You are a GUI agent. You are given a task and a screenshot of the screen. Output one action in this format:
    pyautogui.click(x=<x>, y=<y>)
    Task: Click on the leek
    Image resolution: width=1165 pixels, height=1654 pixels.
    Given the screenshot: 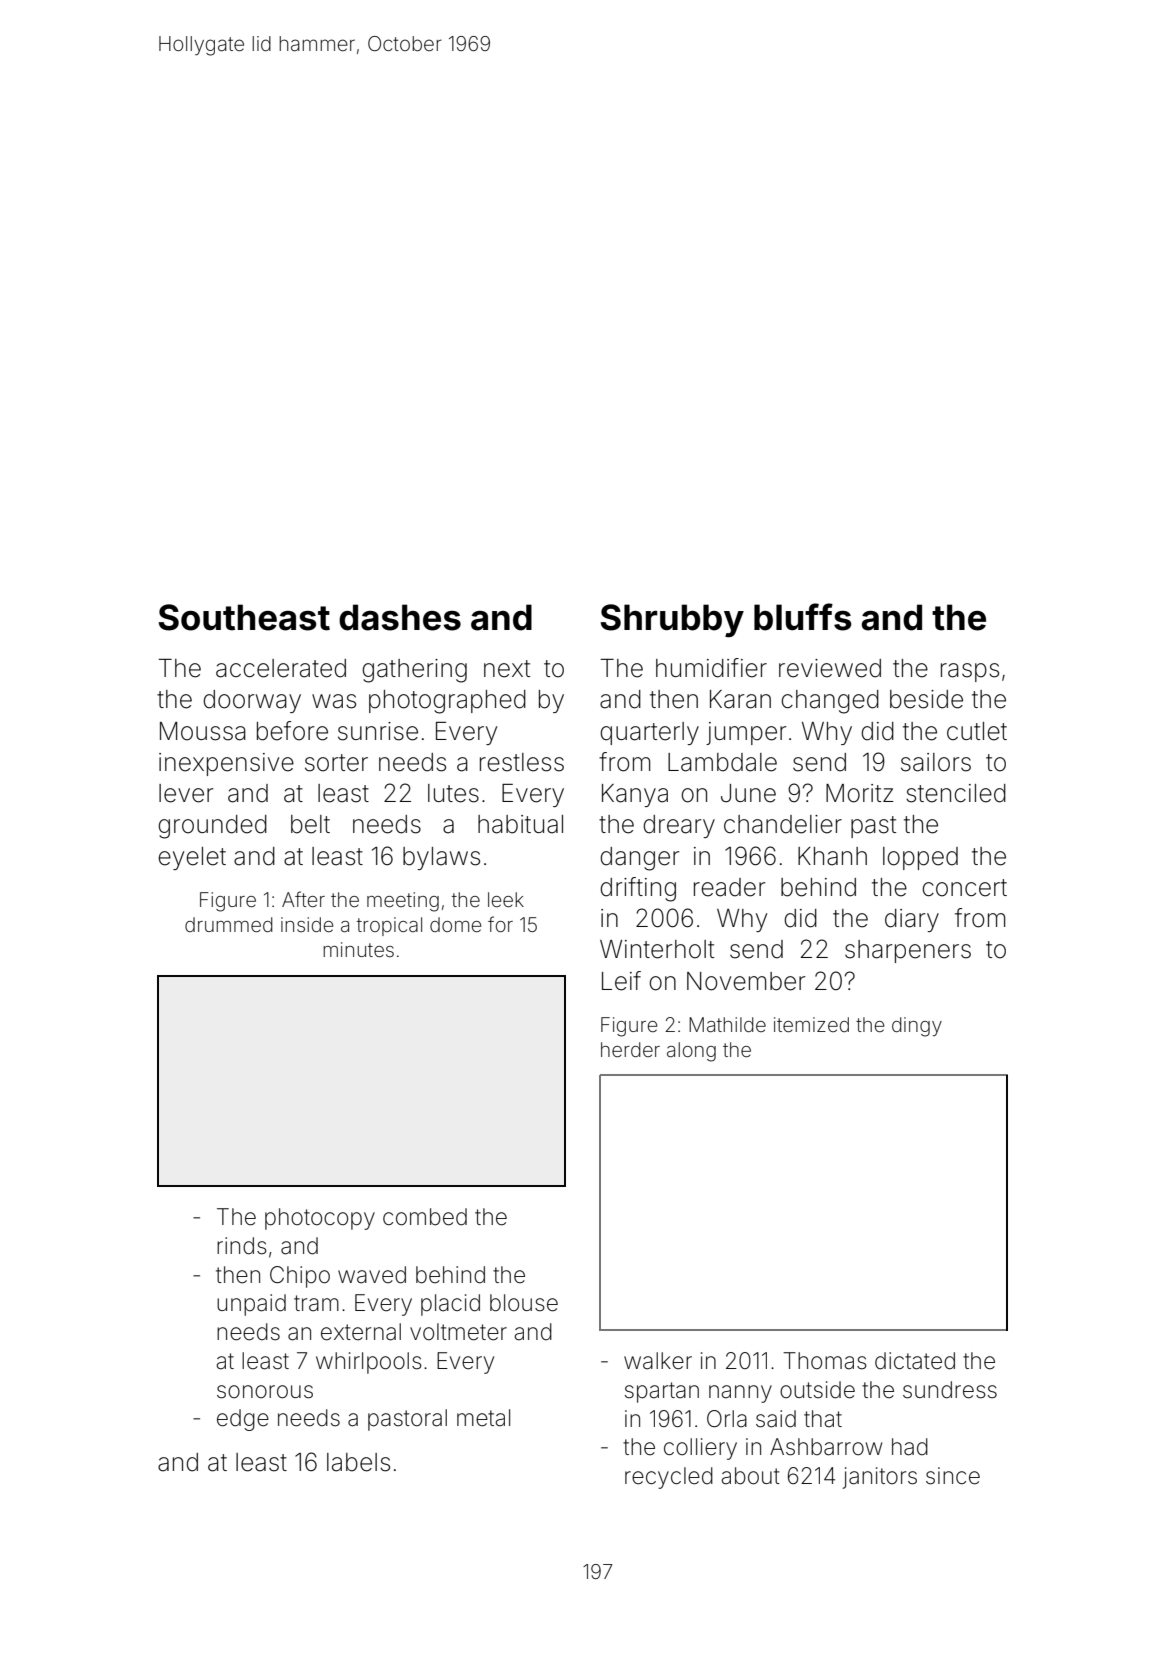 What is the action you would take?
    pyautogui.click(x=506, y=899)
